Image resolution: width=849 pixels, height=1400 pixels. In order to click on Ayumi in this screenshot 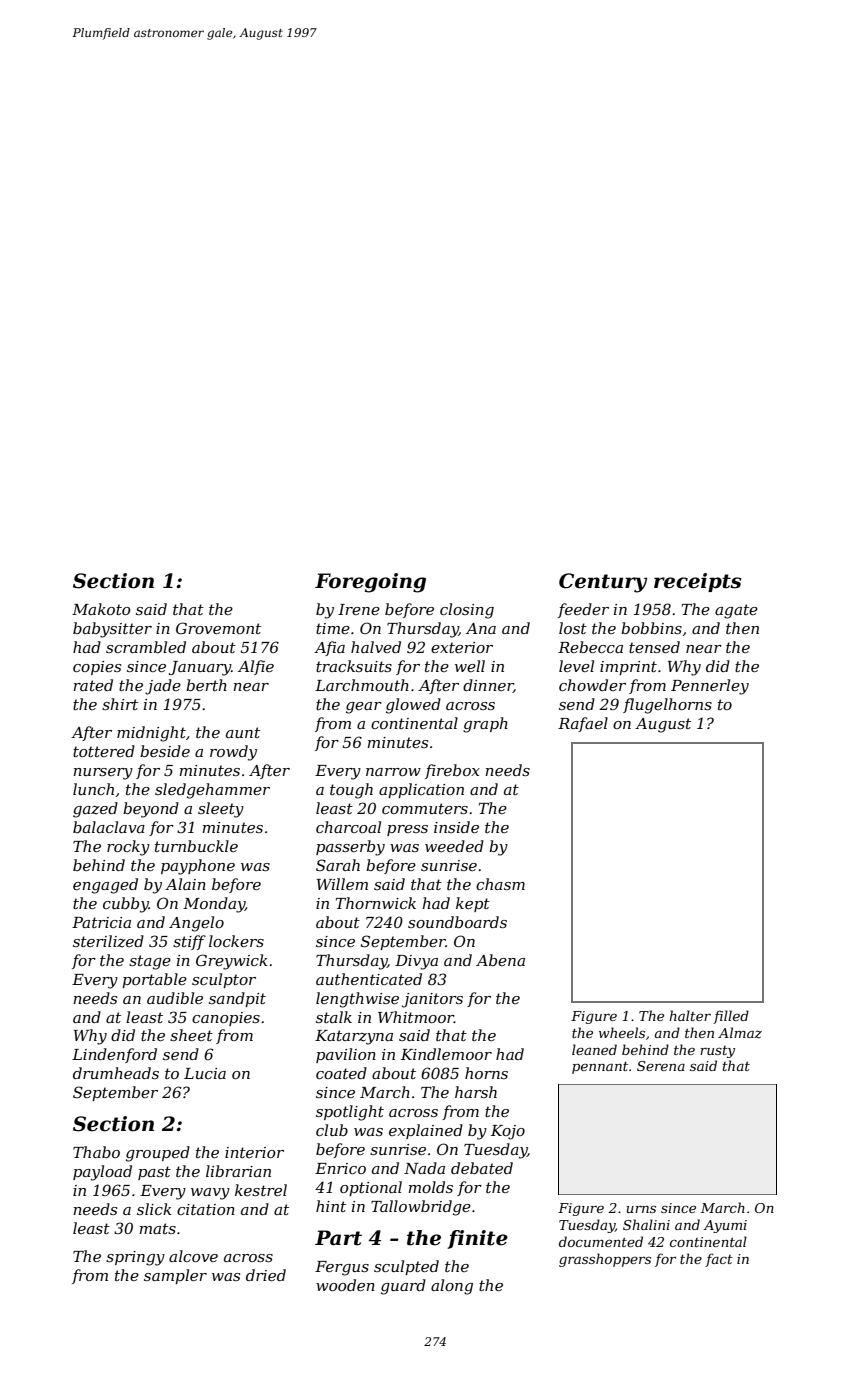, I will do `click(725, 1226)`.
